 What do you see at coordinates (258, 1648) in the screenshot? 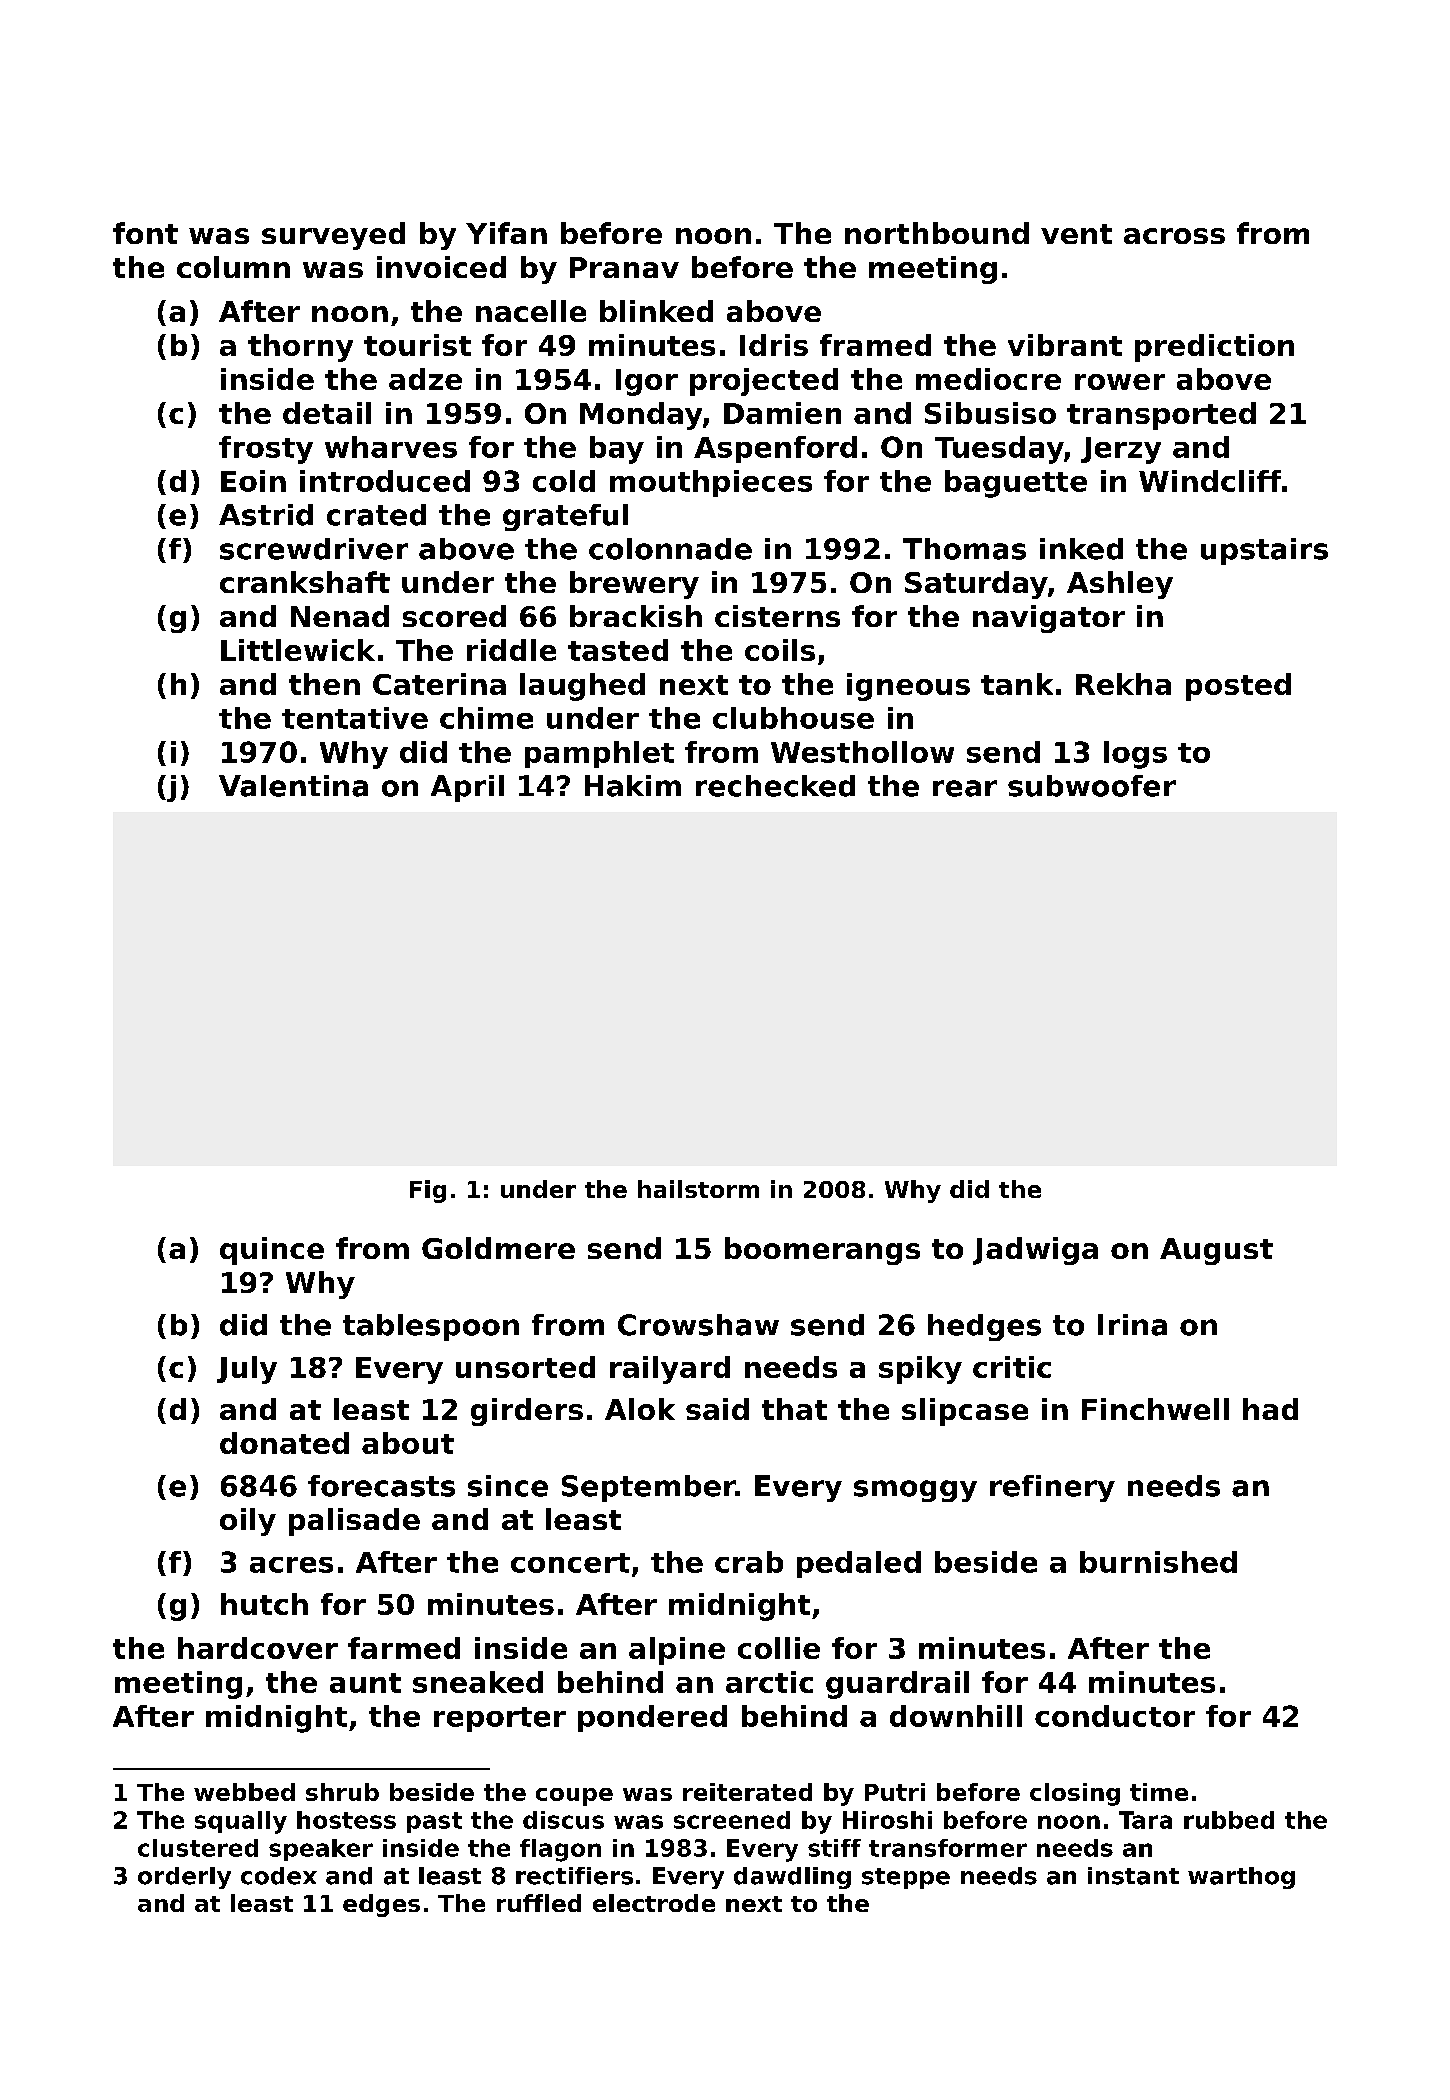
I see `hardcover` at bounding box center [258, 1648].
